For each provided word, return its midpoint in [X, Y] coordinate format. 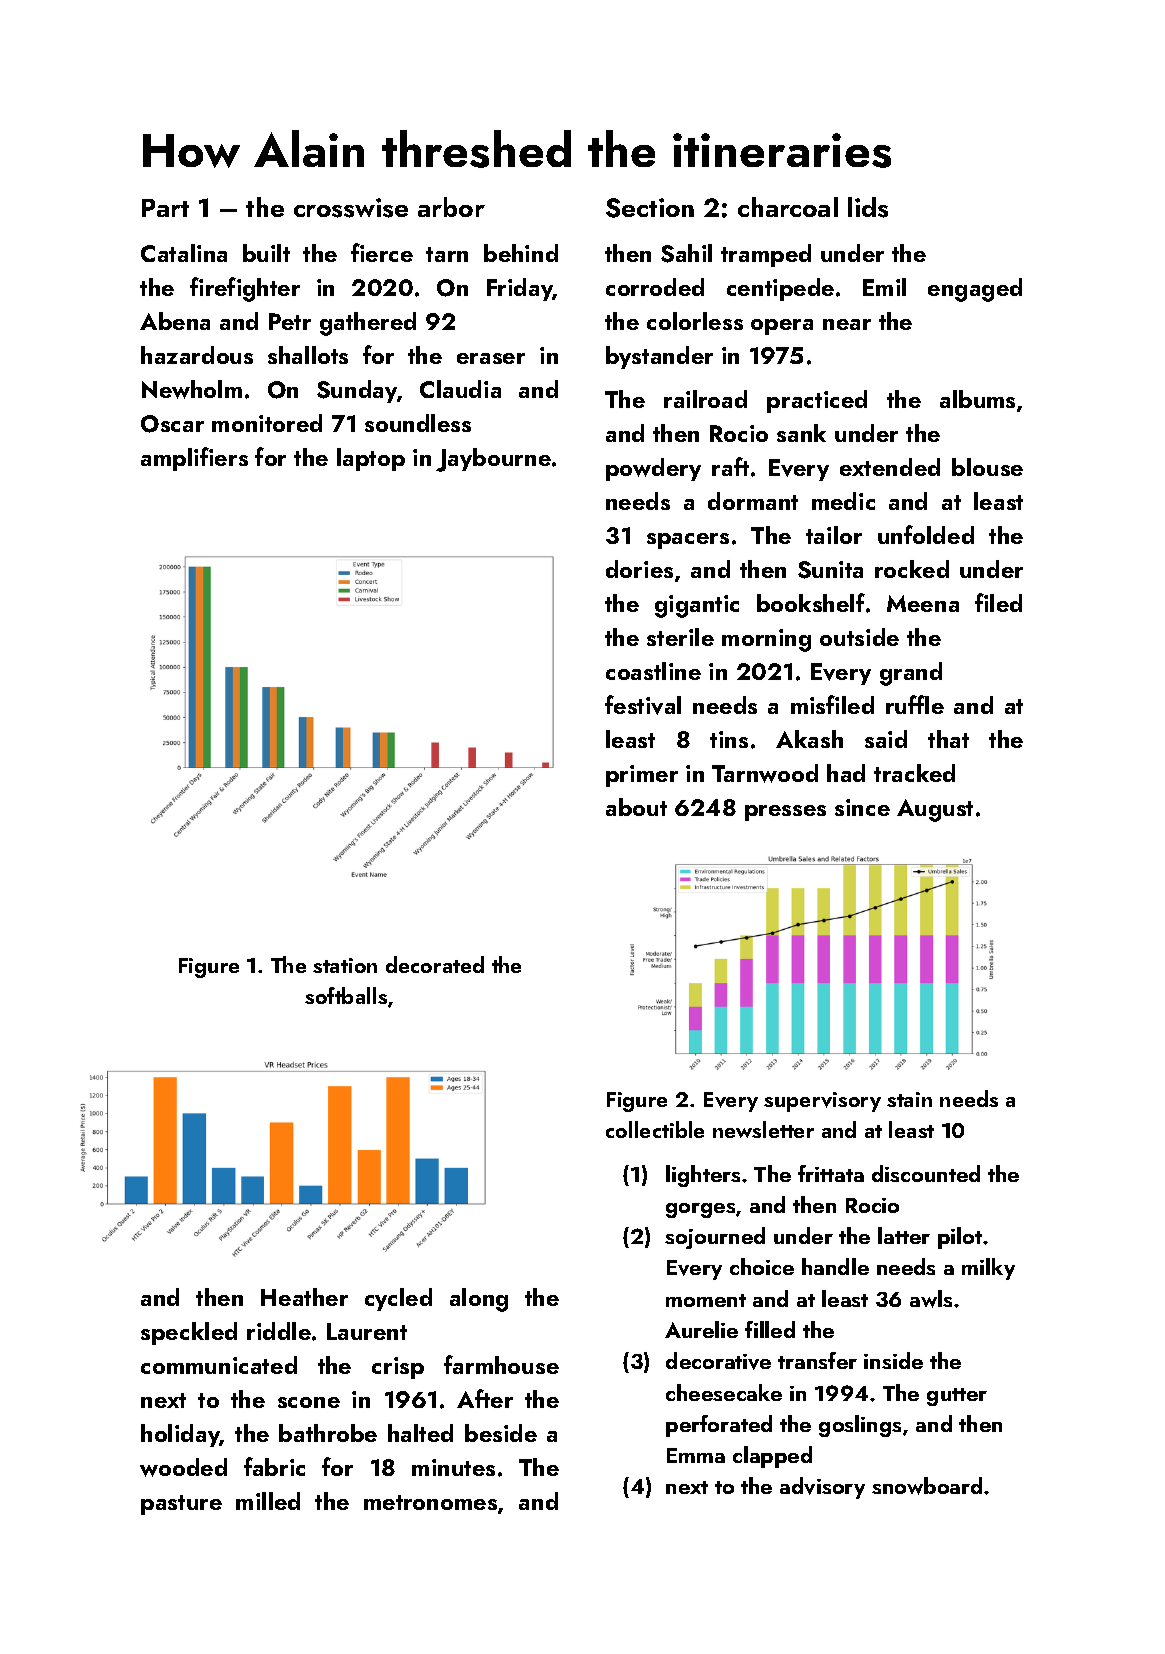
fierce [382, 252]
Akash [809, 739]
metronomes [430, 1502]
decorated [435, 964]
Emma [696, 1455]
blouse [987, 467]
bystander [659, 357]
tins [729, 739]
